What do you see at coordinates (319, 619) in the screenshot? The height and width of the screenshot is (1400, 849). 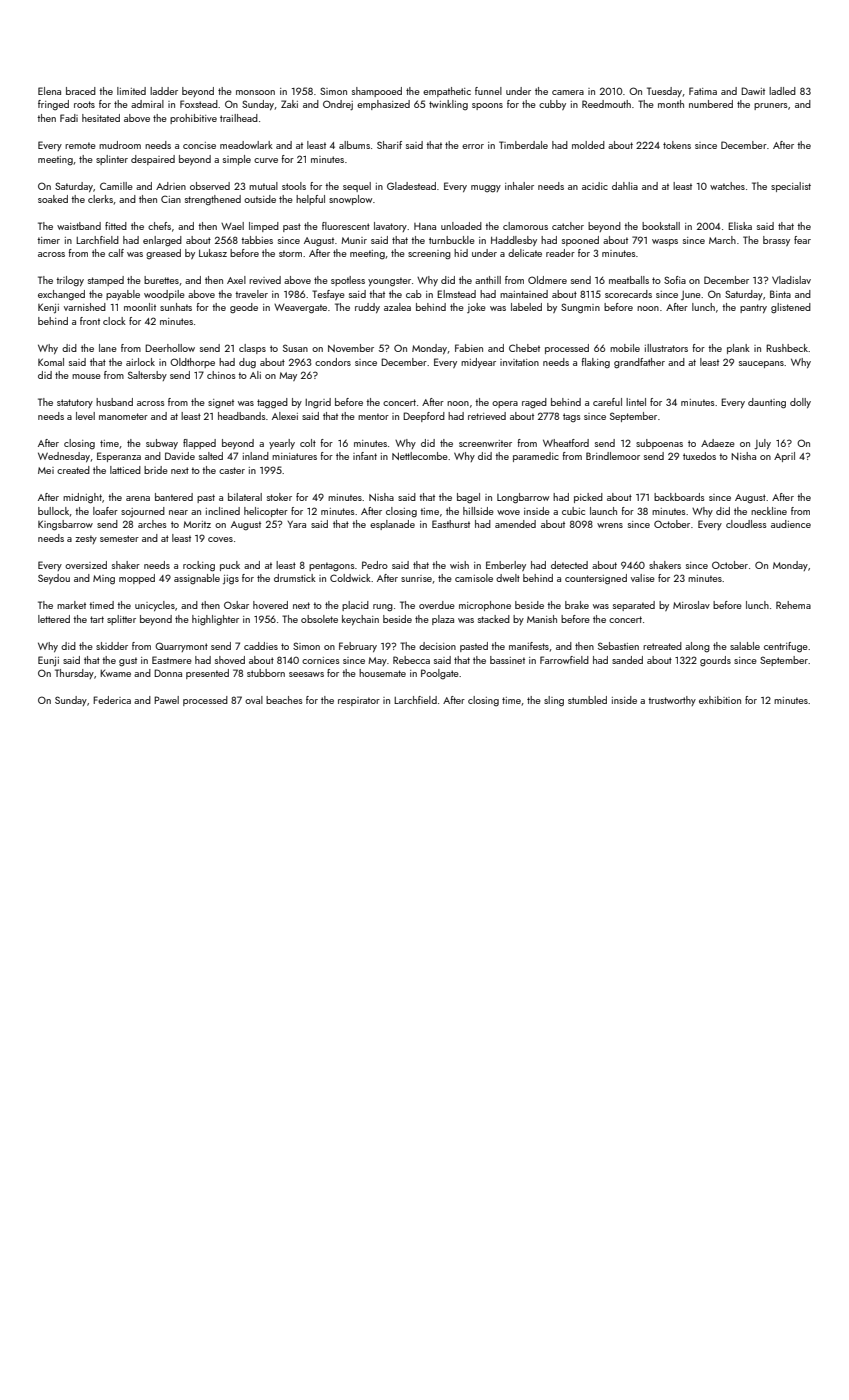 I see `obsolete` at bounding box center [319, 619].
